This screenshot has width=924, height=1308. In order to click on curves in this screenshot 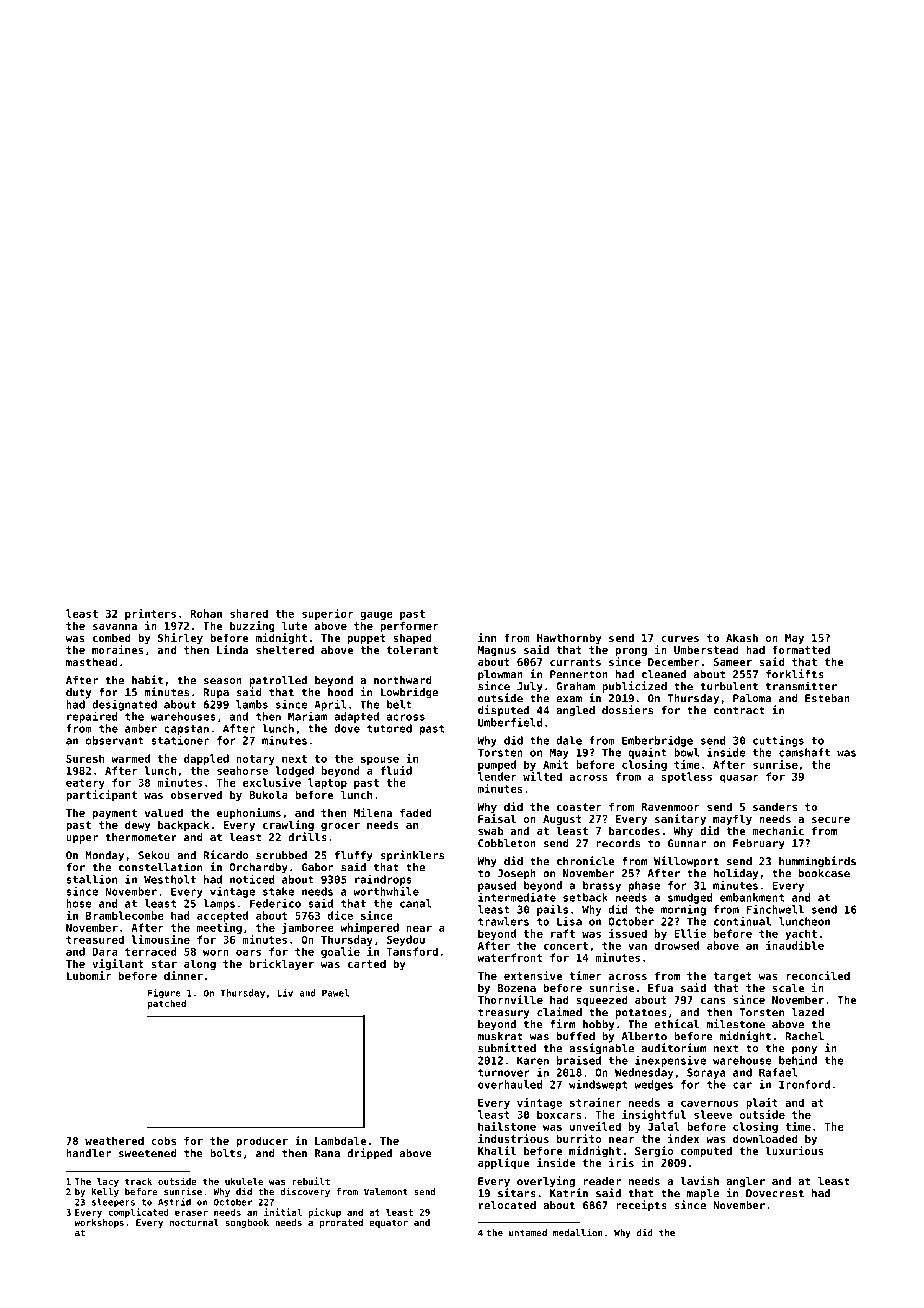, I will do `click(680, 639)`.
